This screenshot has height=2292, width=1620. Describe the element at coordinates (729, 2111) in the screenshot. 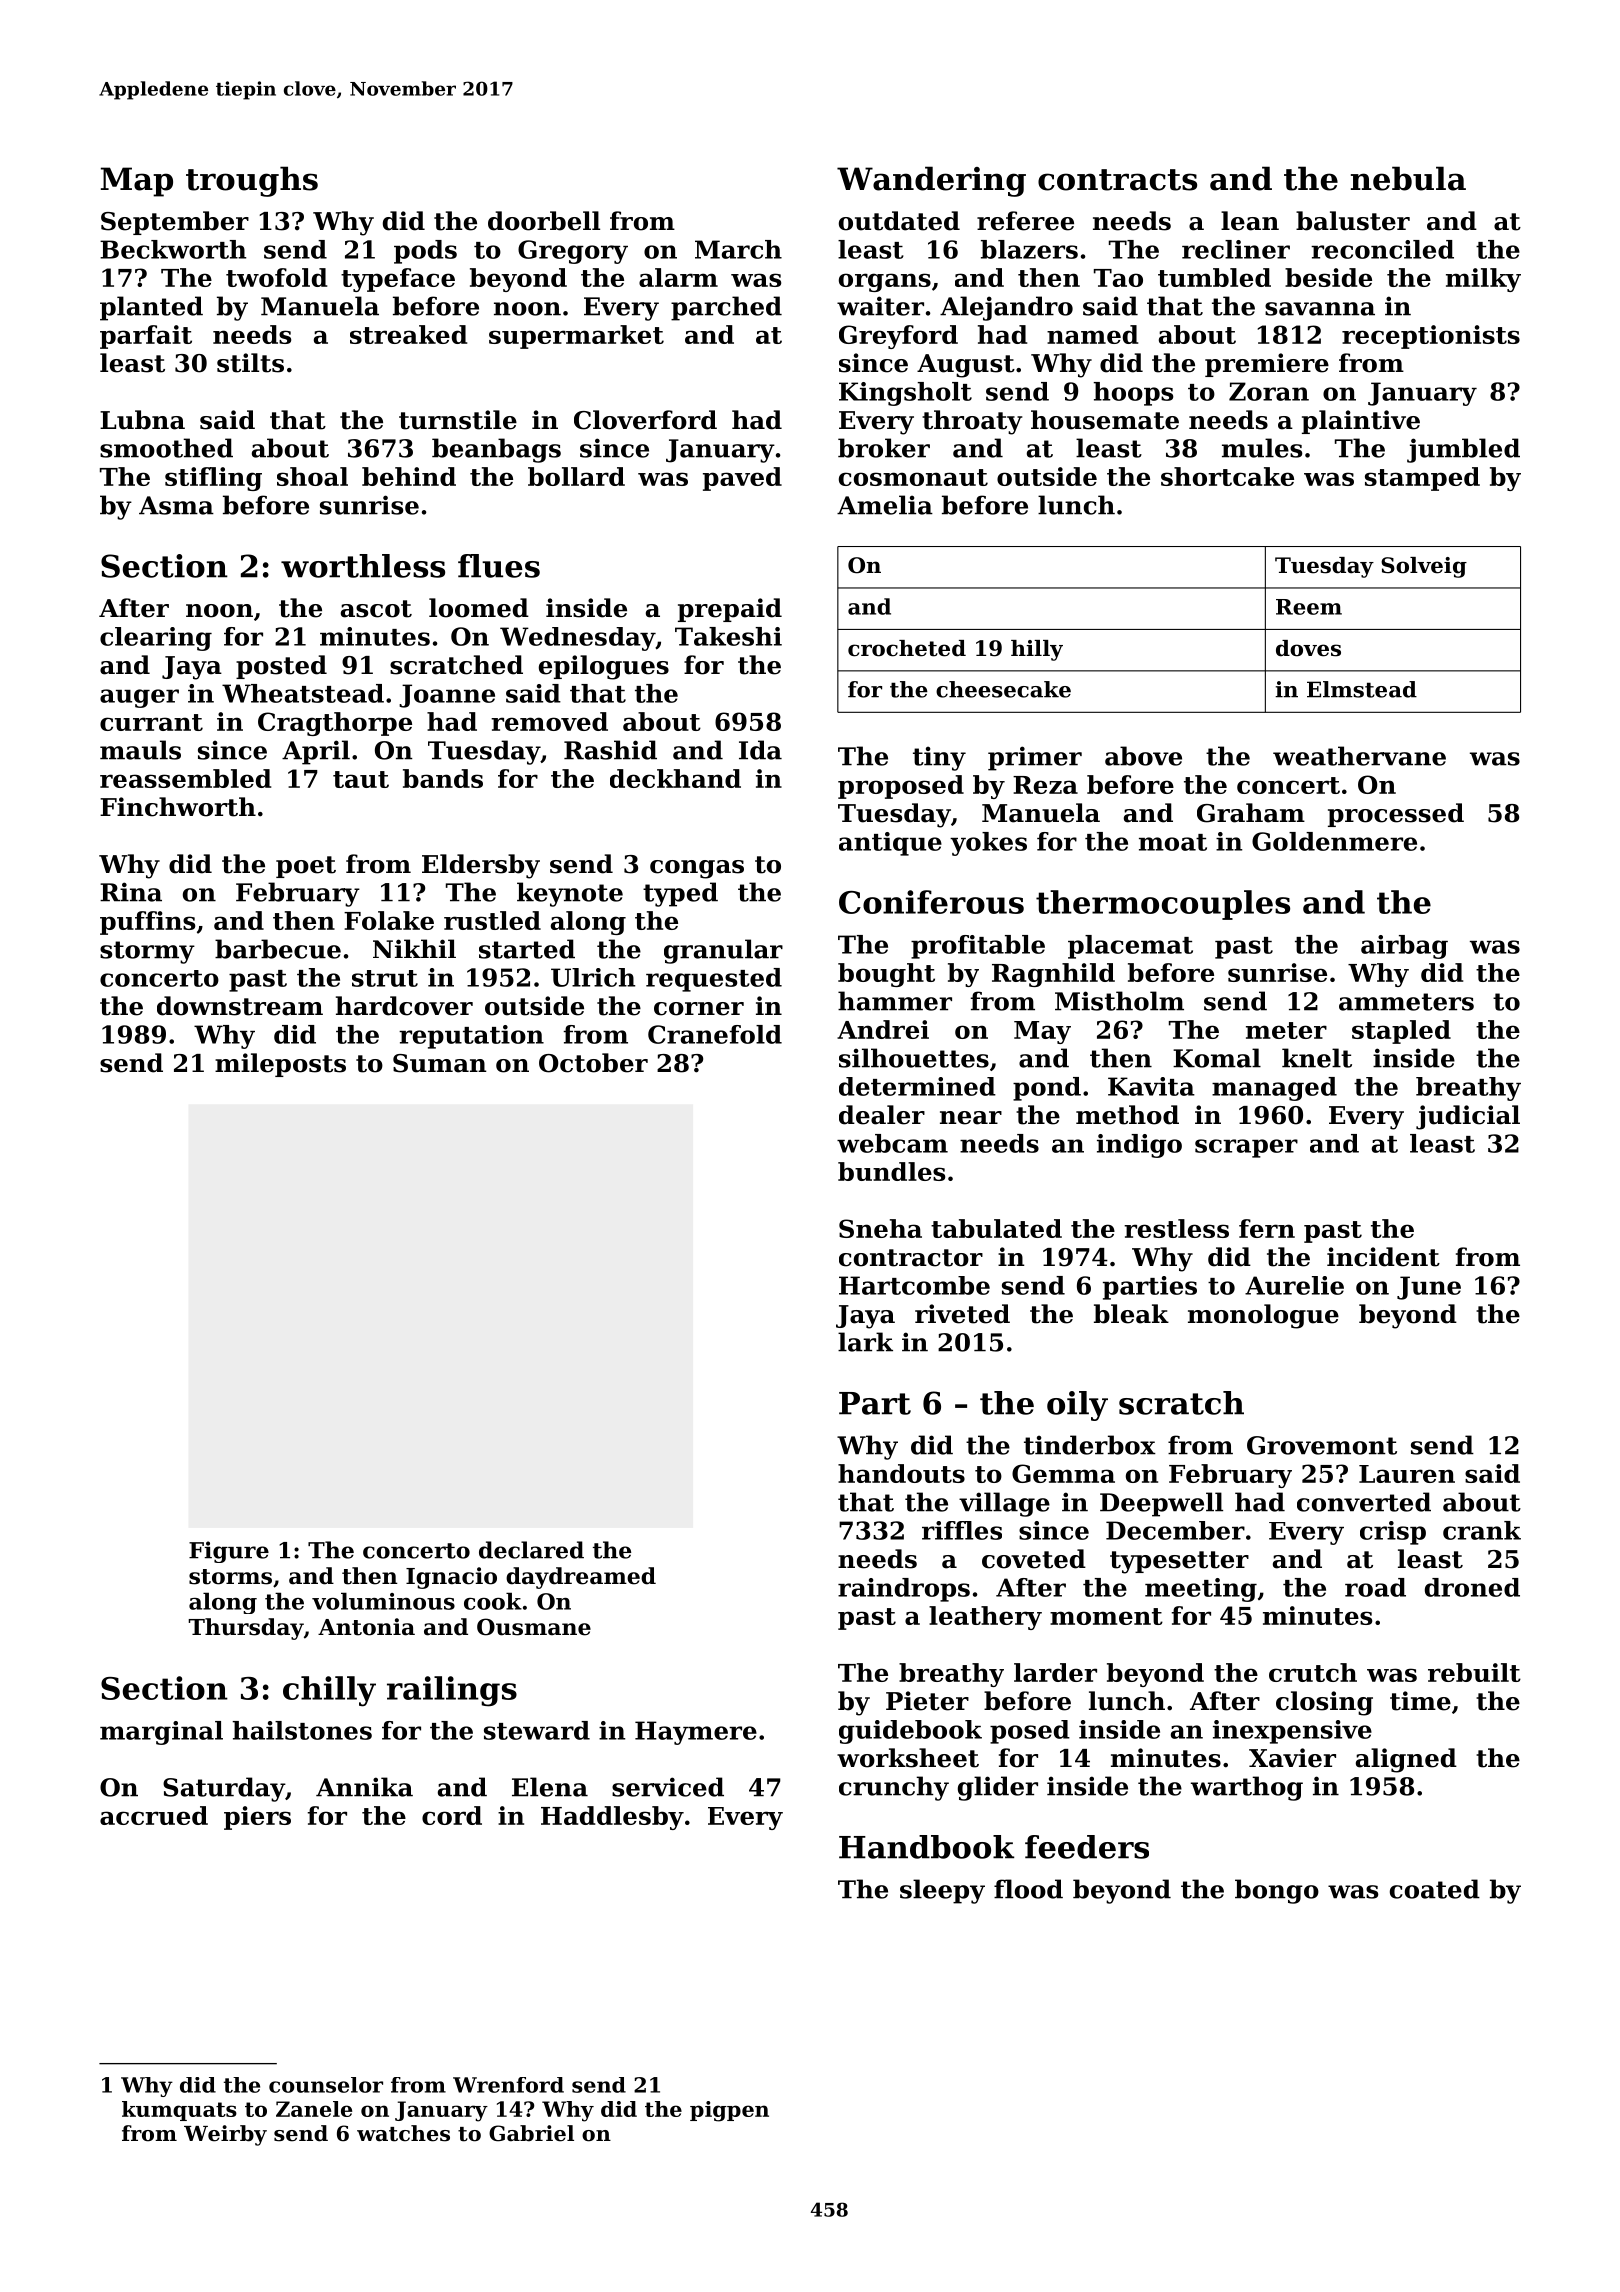

I see `pigpen` at that location.
